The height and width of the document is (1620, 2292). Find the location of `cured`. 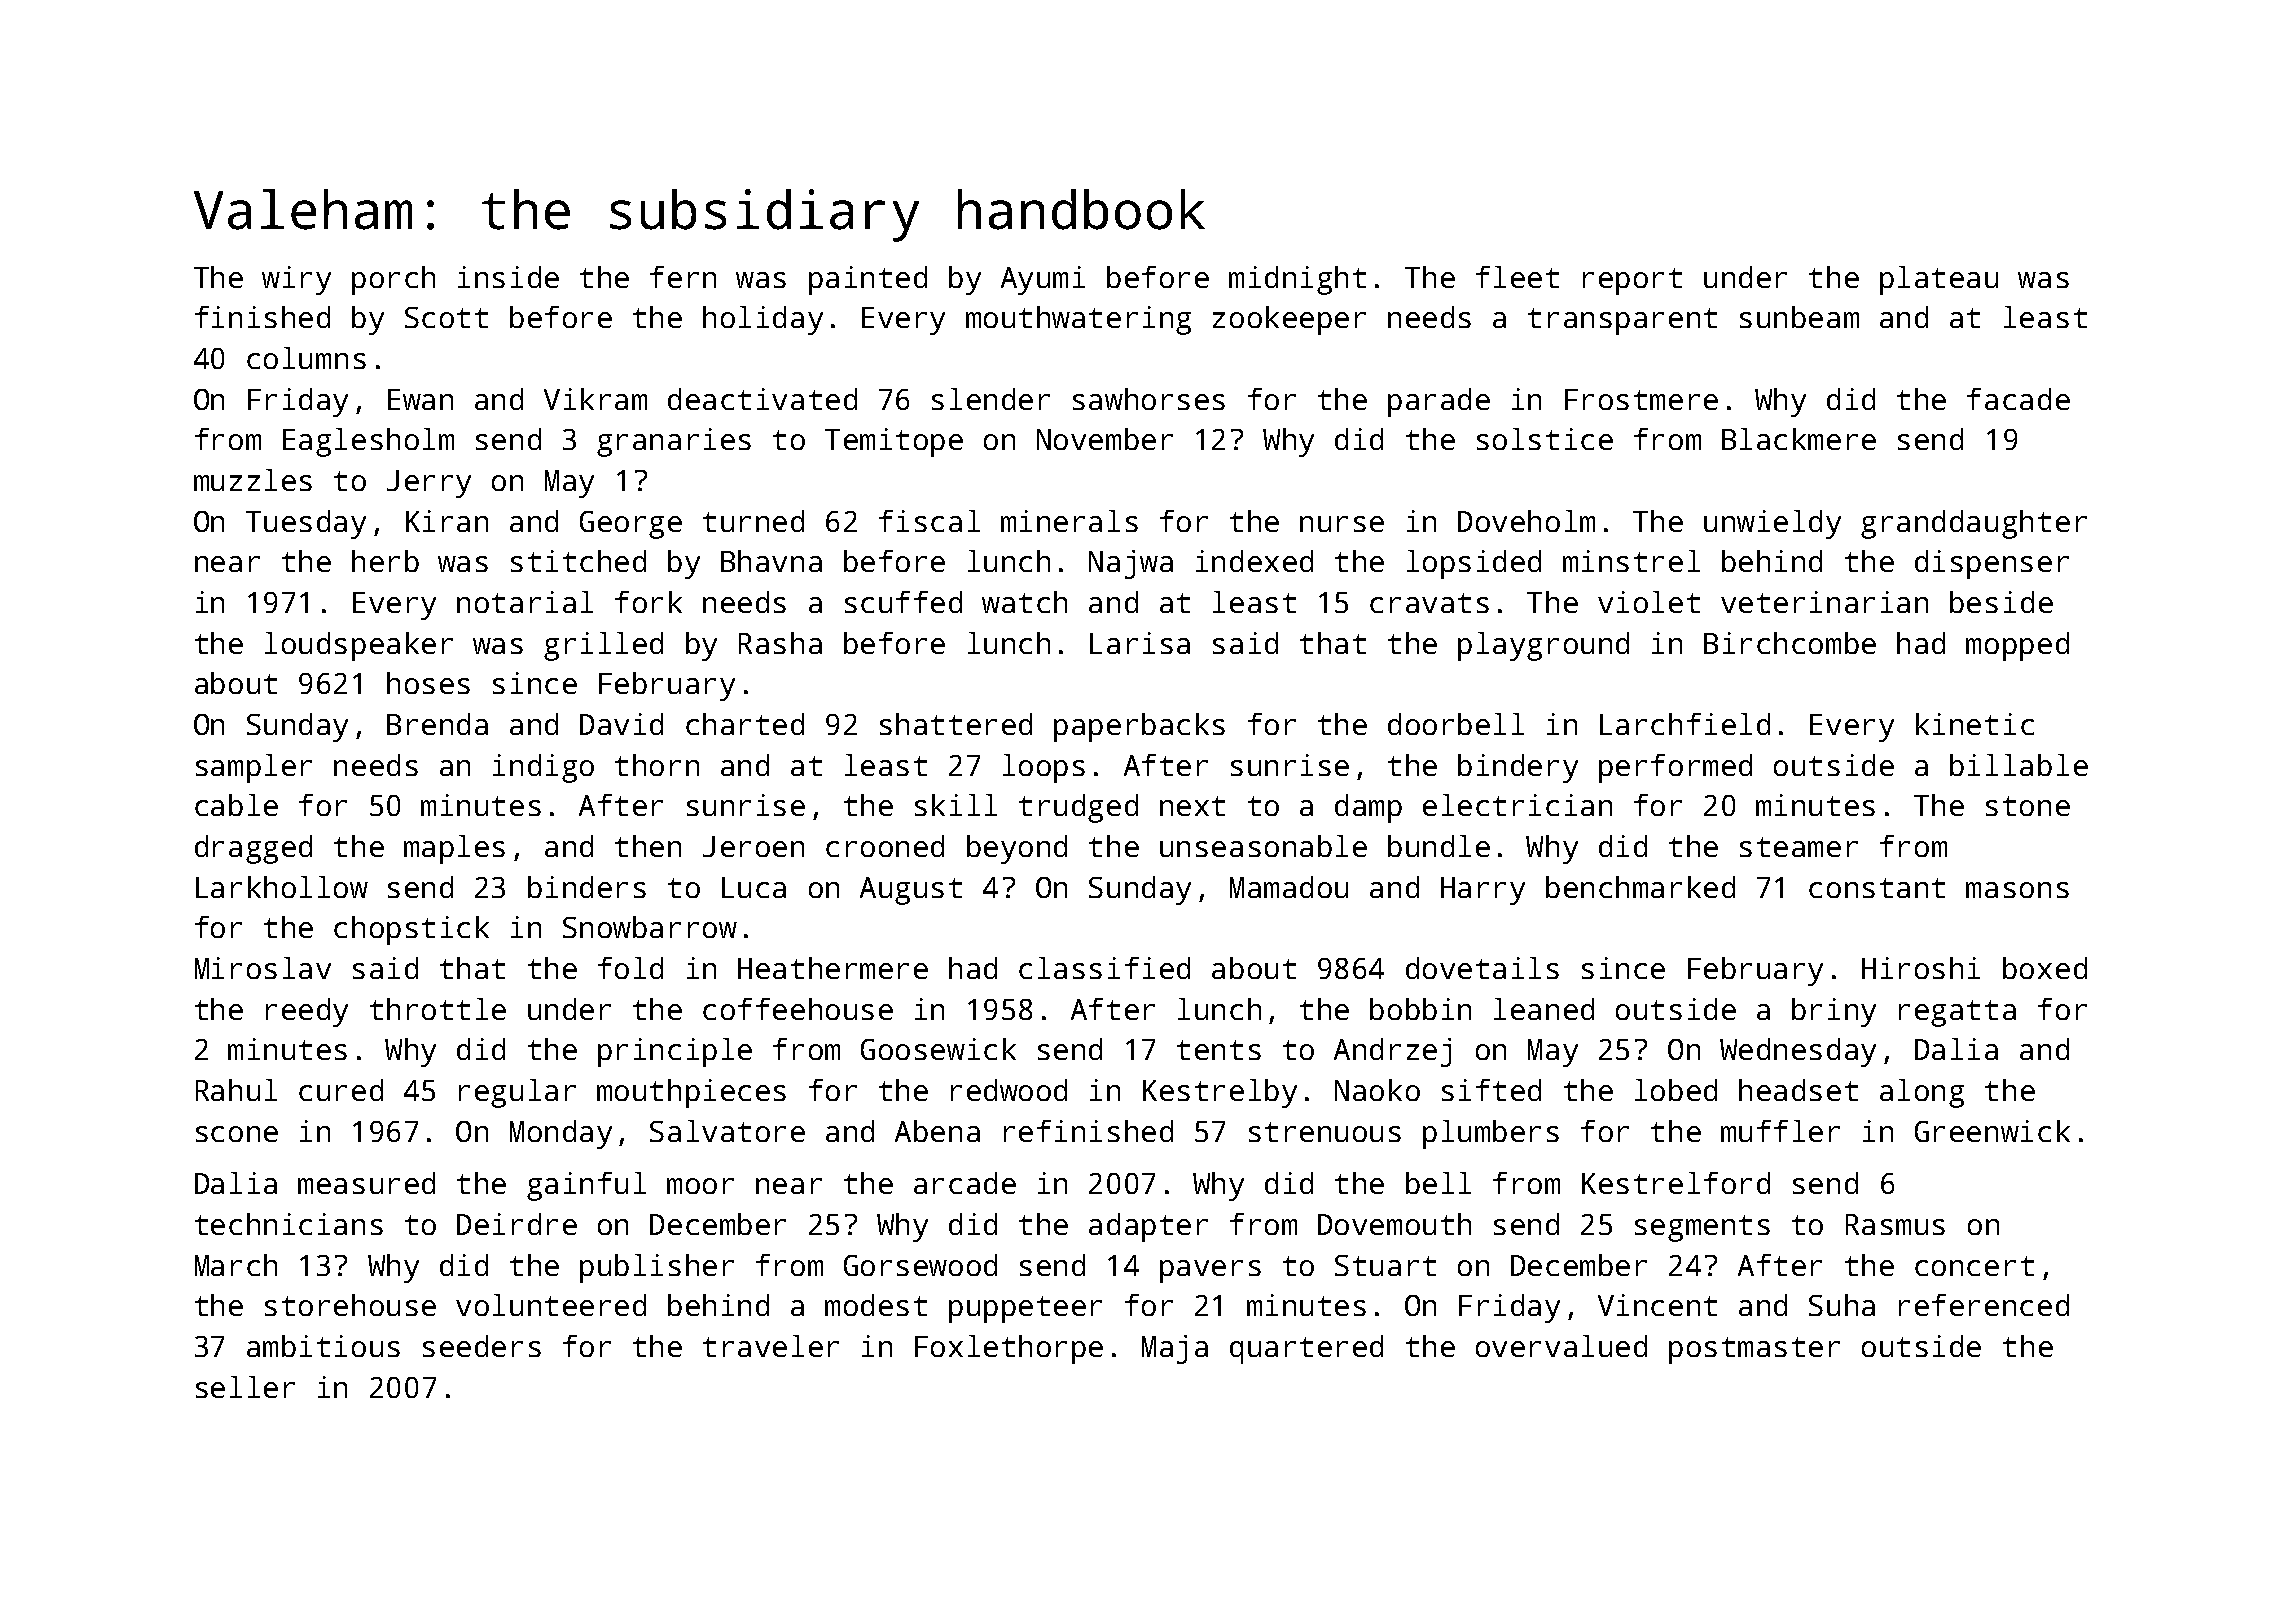

cured is located at coordinates (341, 1090).
